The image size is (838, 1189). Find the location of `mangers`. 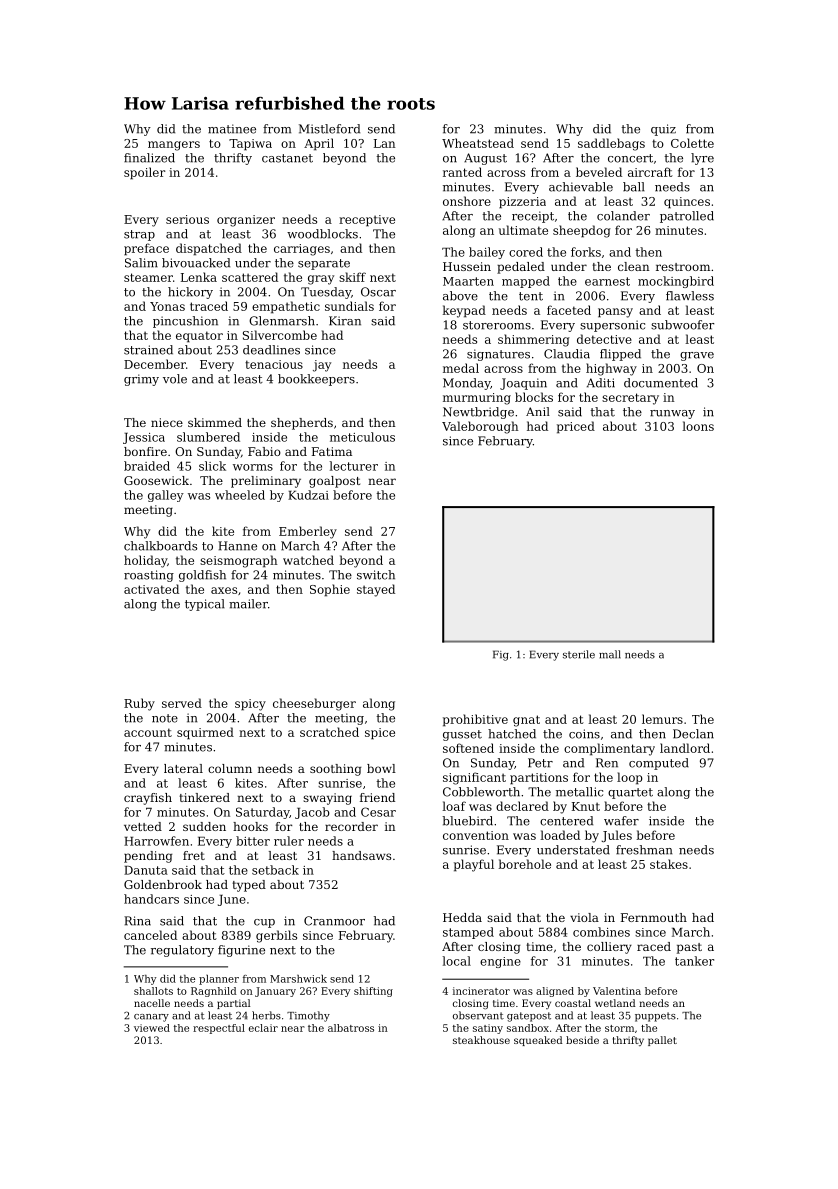

mangers is located at coordinates (174, 146).
